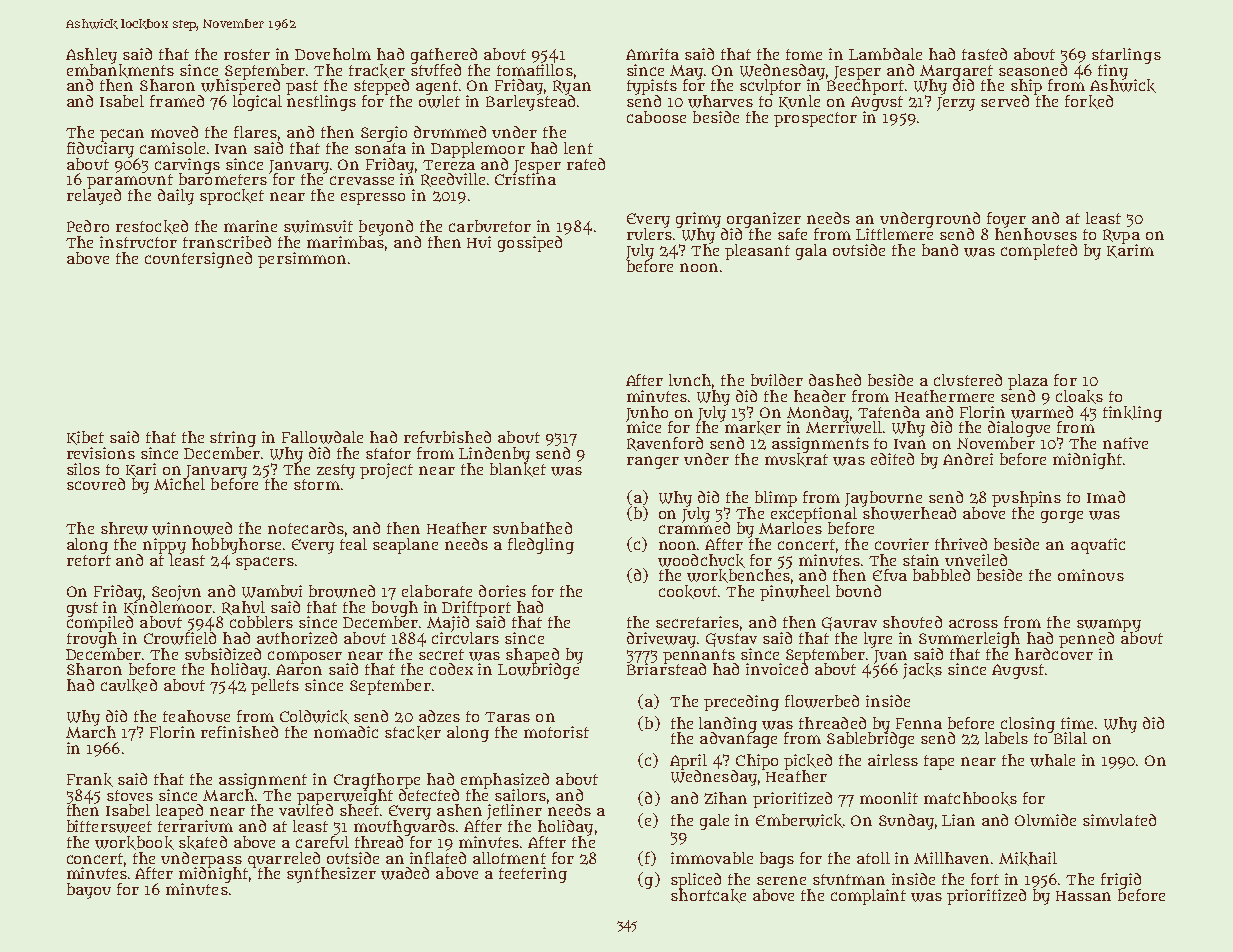  Describe the element at coordinates (247, 54) in the screenshot. I see `roster` at that location.
